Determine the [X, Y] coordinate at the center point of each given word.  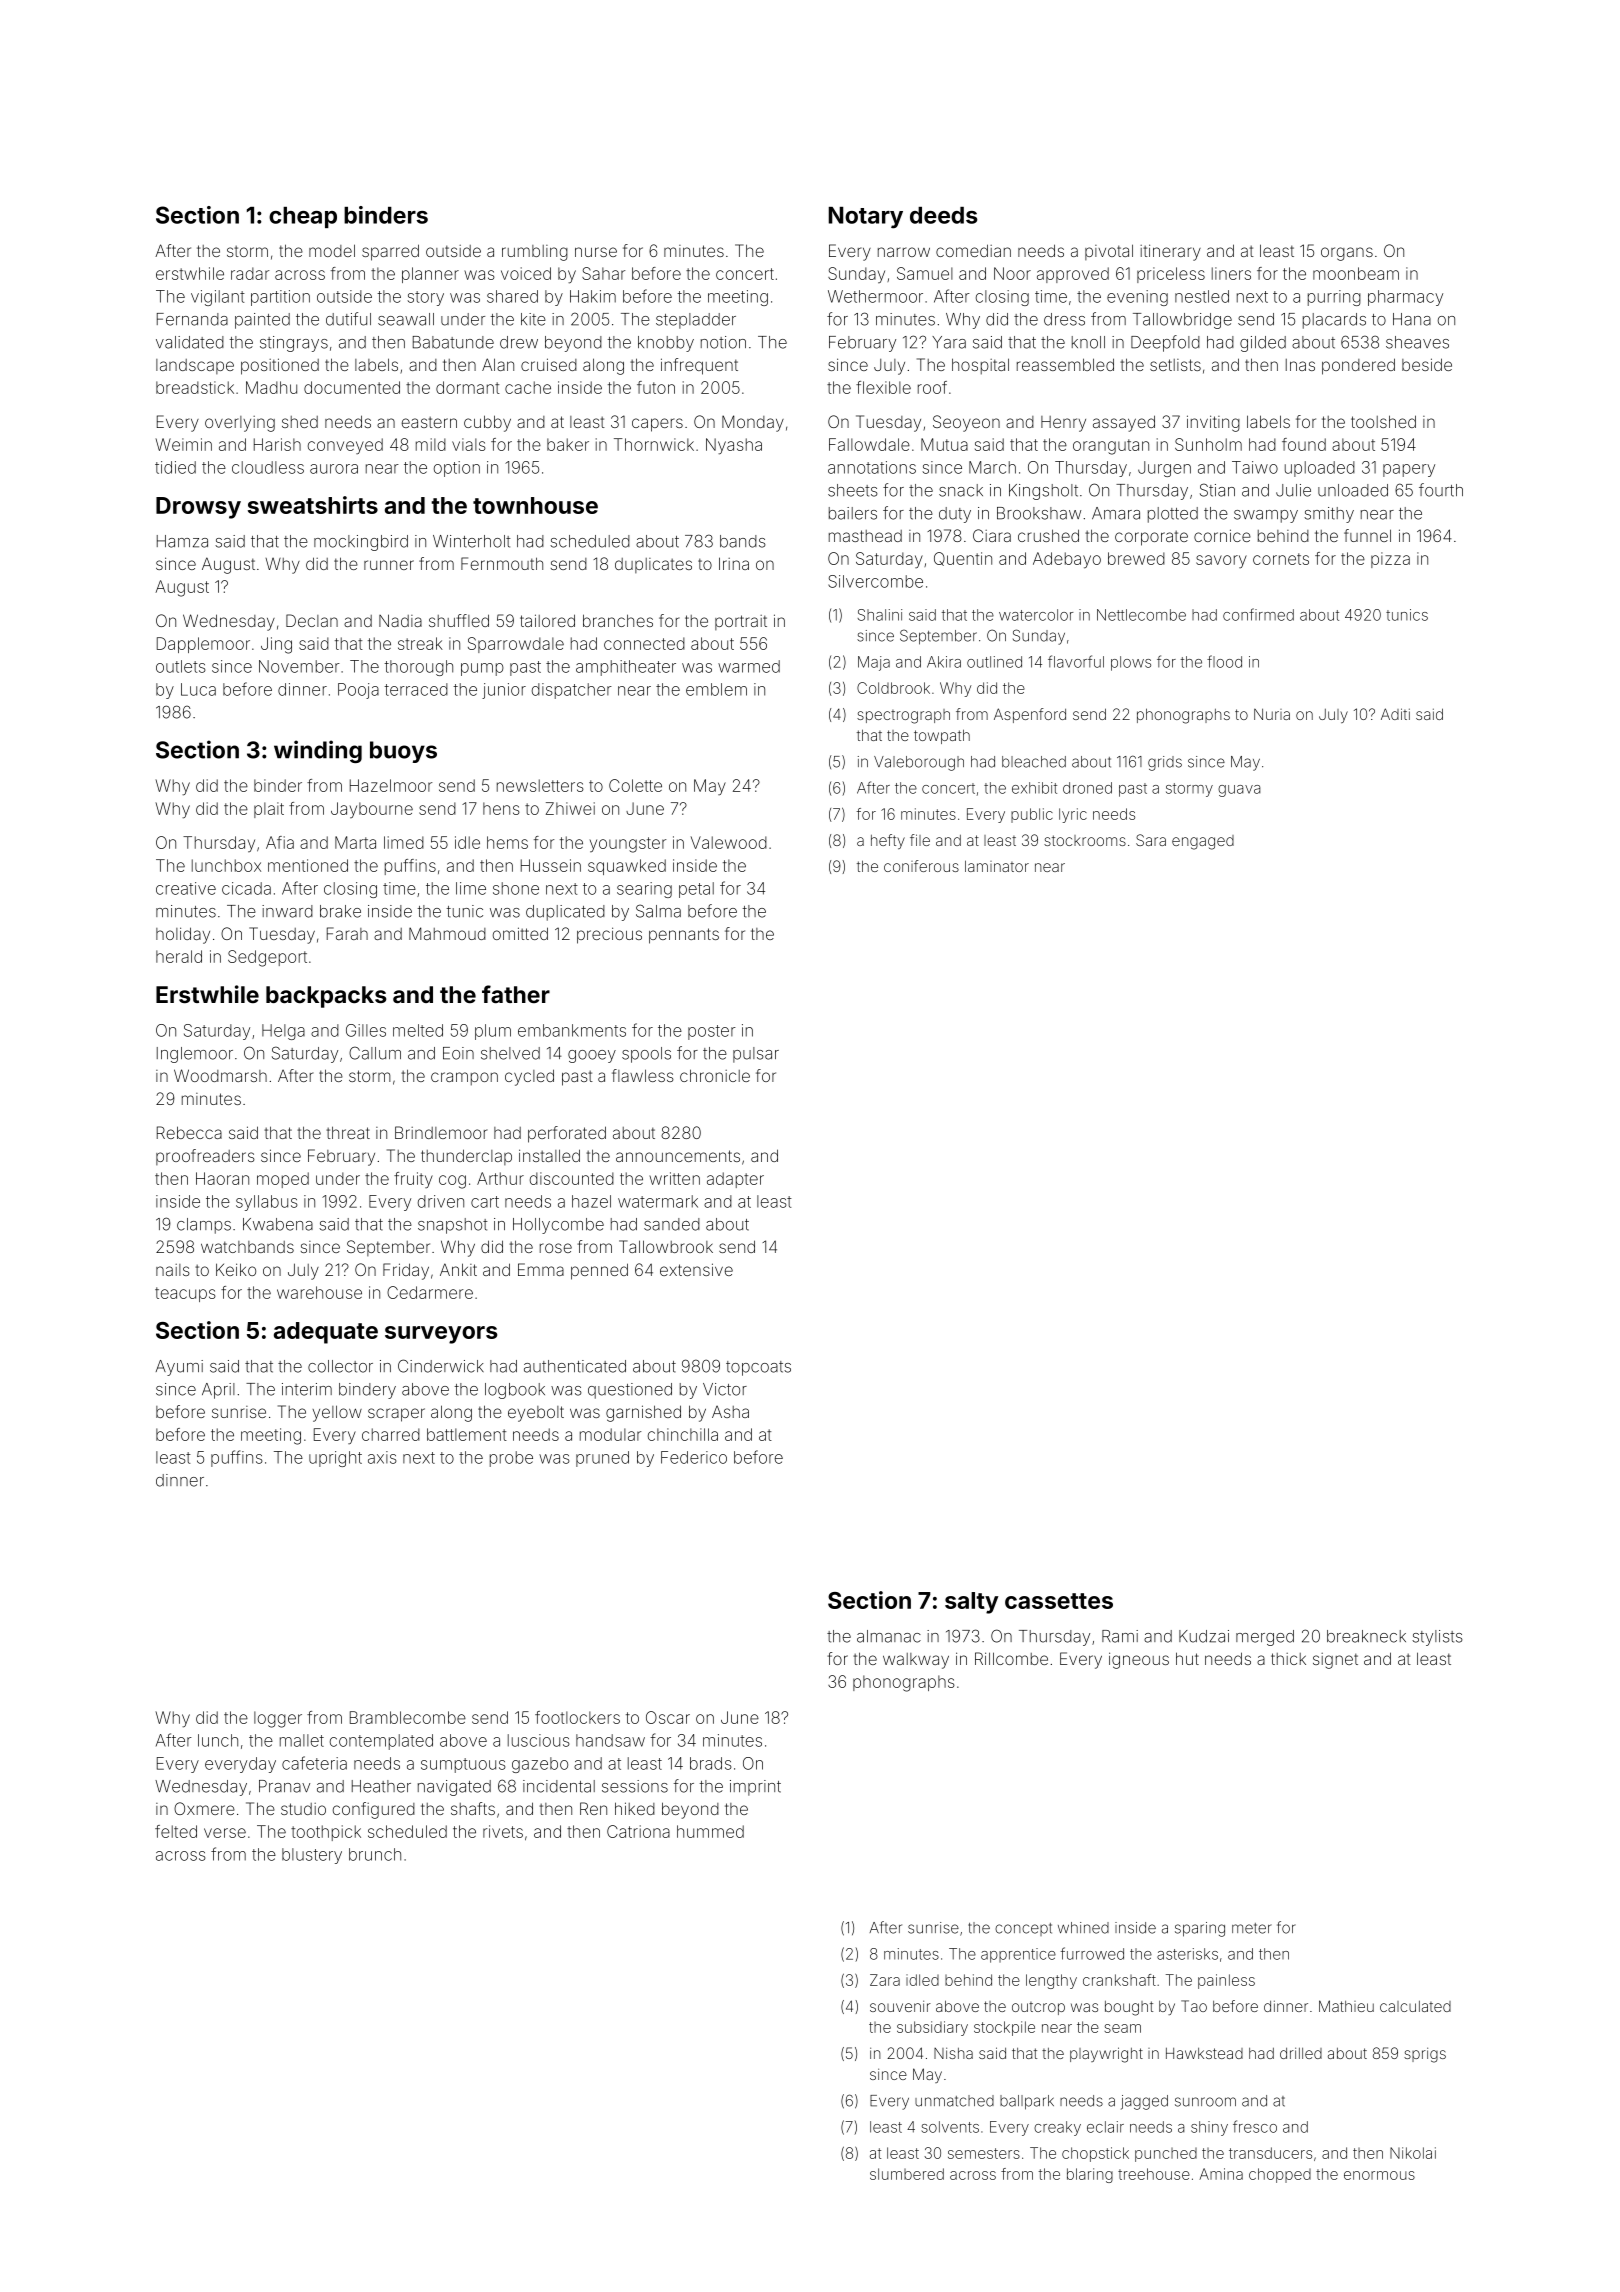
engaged [1203, 842]
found [1304, 444]
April [218, 1391]
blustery [312, 1856]
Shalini [880, 615]
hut [1187, 1658]
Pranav [284, 1786]
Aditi [1395, 714]
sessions [635, 1786]
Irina [734, 563]
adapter [735, 1180]
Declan [312, 620]
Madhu [271, 387]
